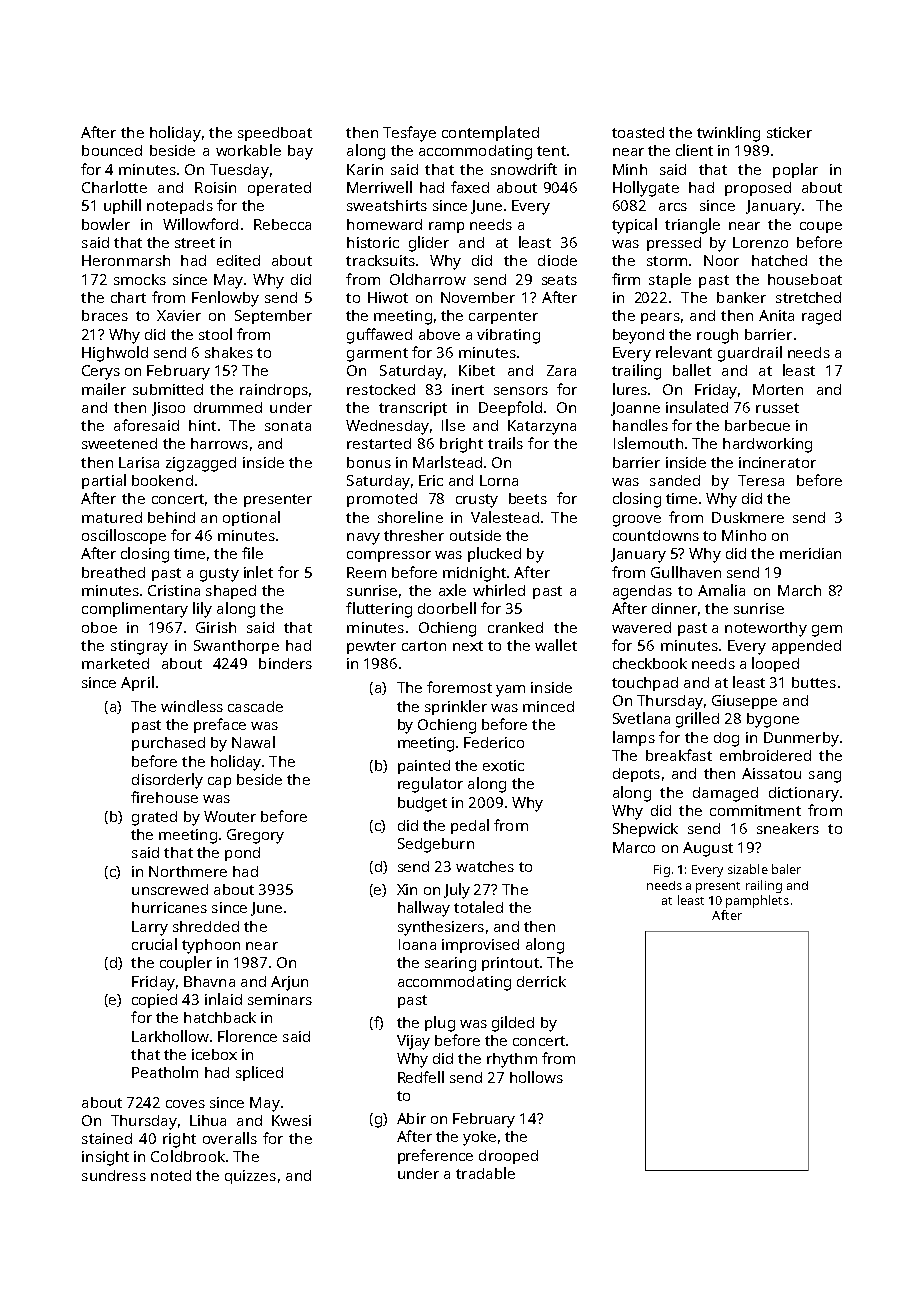  Describe the element at coordinates (485, 1173) in the page. I see `tradable` at that location.
